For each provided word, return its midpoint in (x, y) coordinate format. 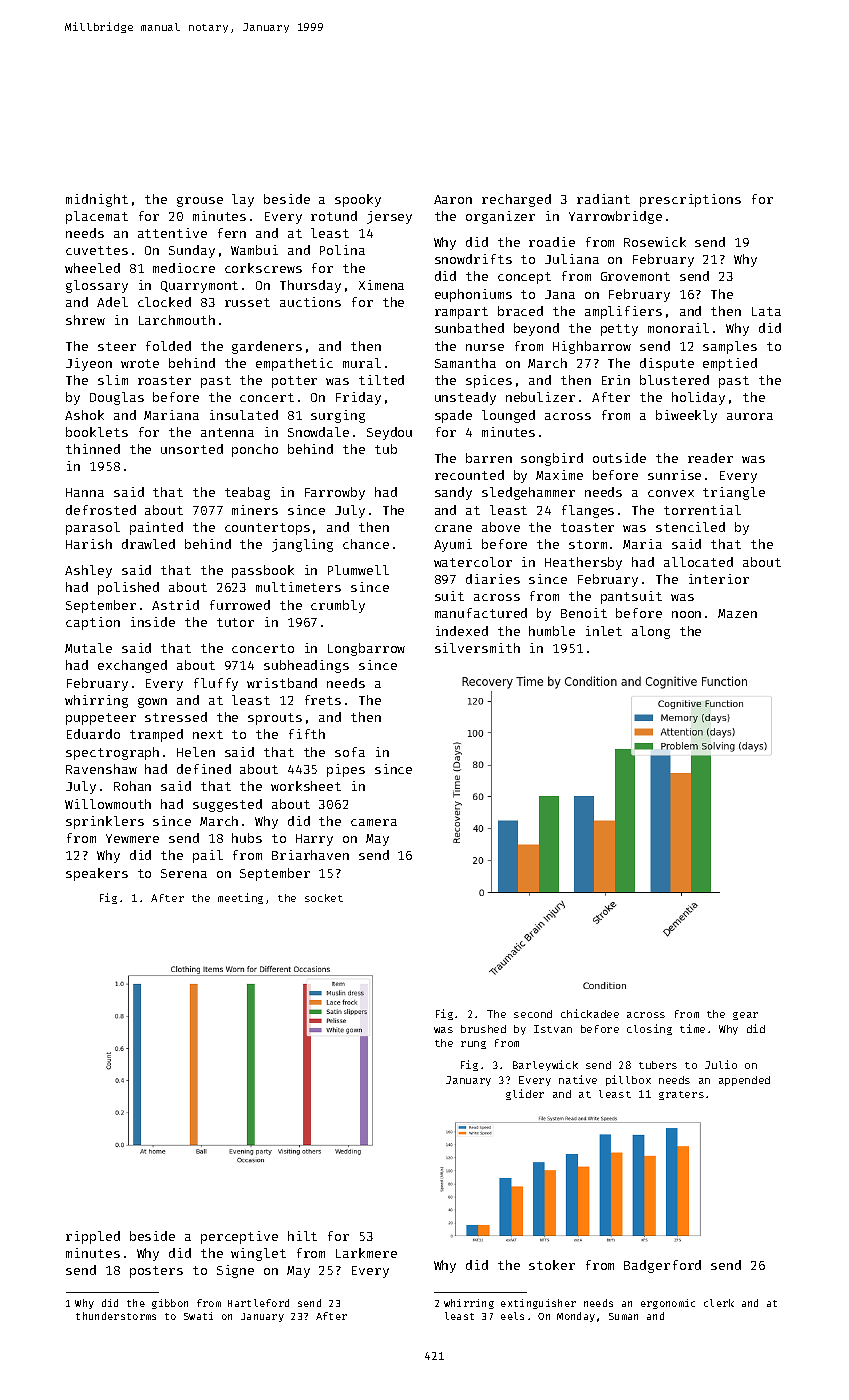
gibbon (170, 1304)
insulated (244, 415)
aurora (750, 416)
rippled (93, 1237)
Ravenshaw (101, 769)
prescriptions (690, 200)
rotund (334, 216)
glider (525, 1094)
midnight (97, 200)
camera (374, 822)
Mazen (737, 613)
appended (744, 1081)
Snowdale (318, 432)
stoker (552, 1265)
